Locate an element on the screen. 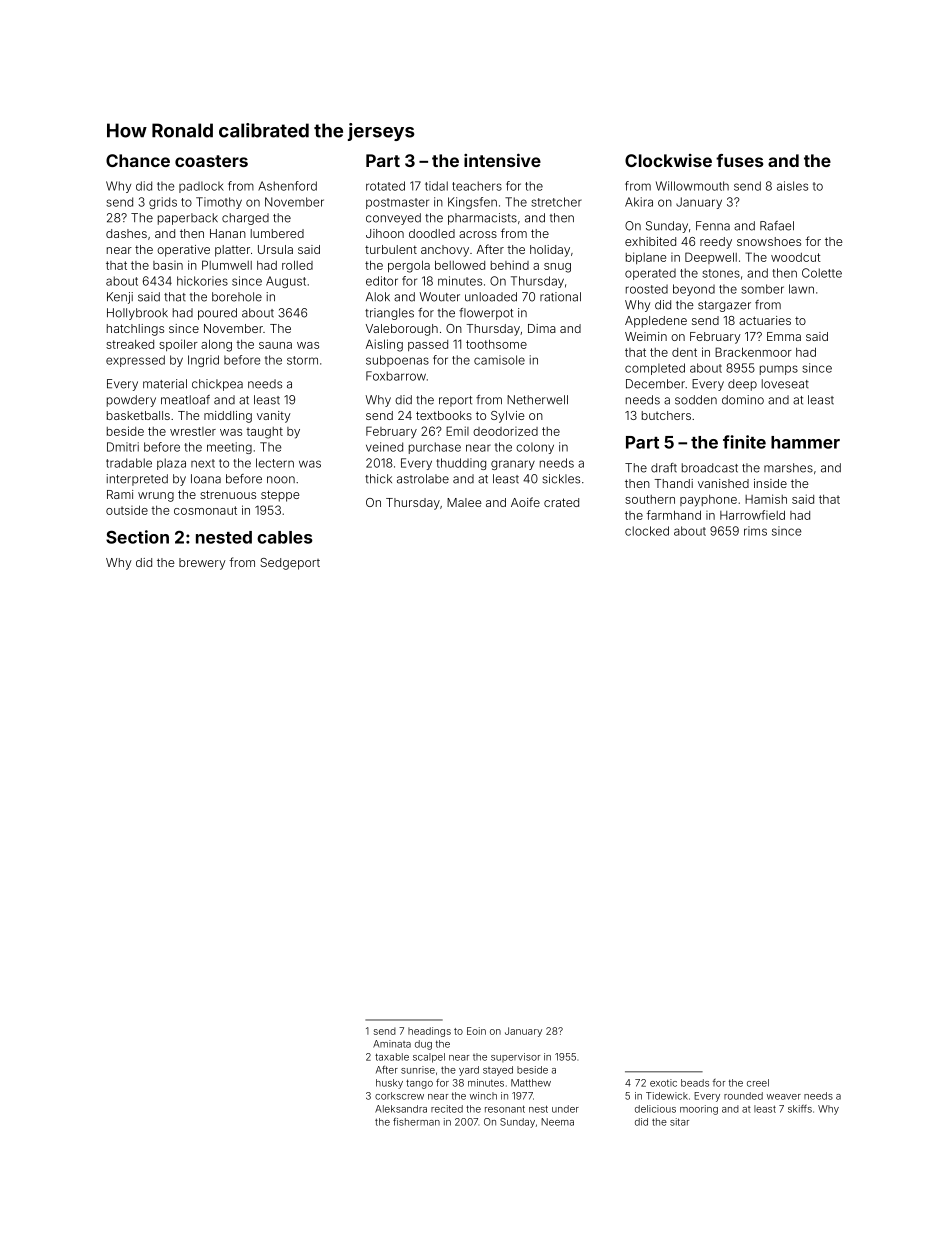 Image resolution: width=952 pixels, height=1233 pixels. weaver is located at coordinates (784, 1097).
